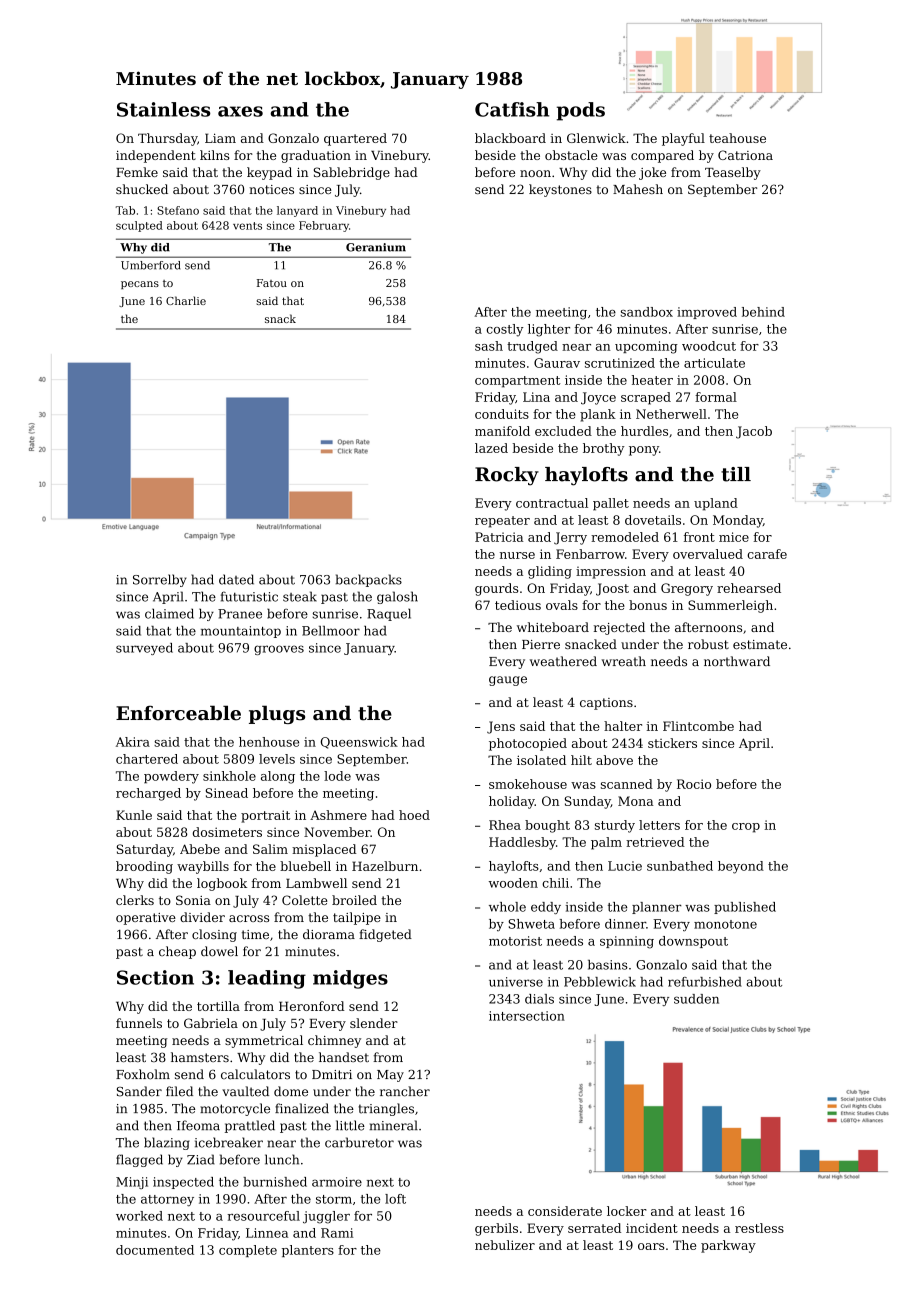 The image size is (908, 1316). What do you see at coordinates (355, 139) in the screenshot?
I see `quartered` at bounding box center [355, 139].
